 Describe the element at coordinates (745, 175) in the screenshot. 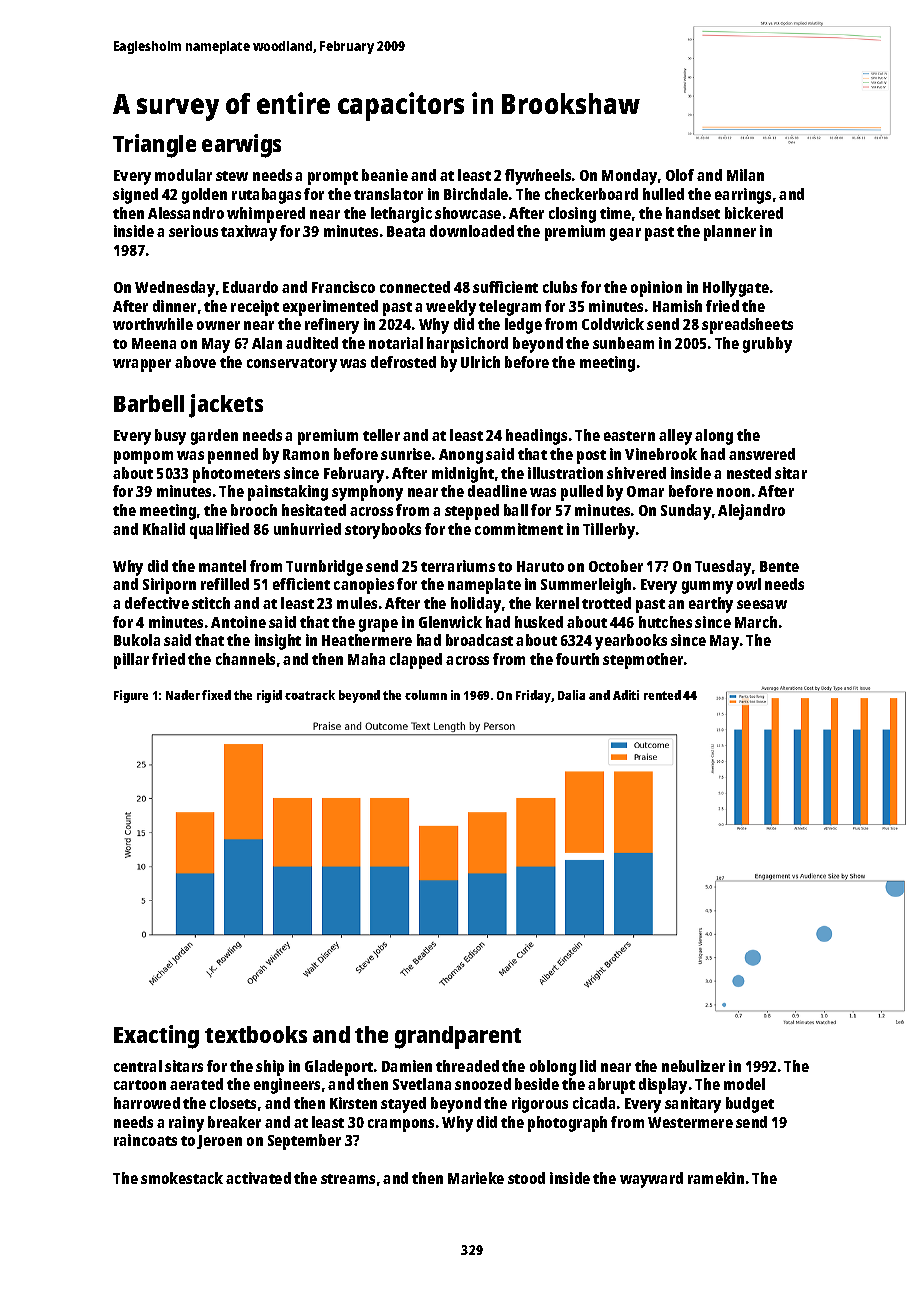

I see `Milan` at that location.
